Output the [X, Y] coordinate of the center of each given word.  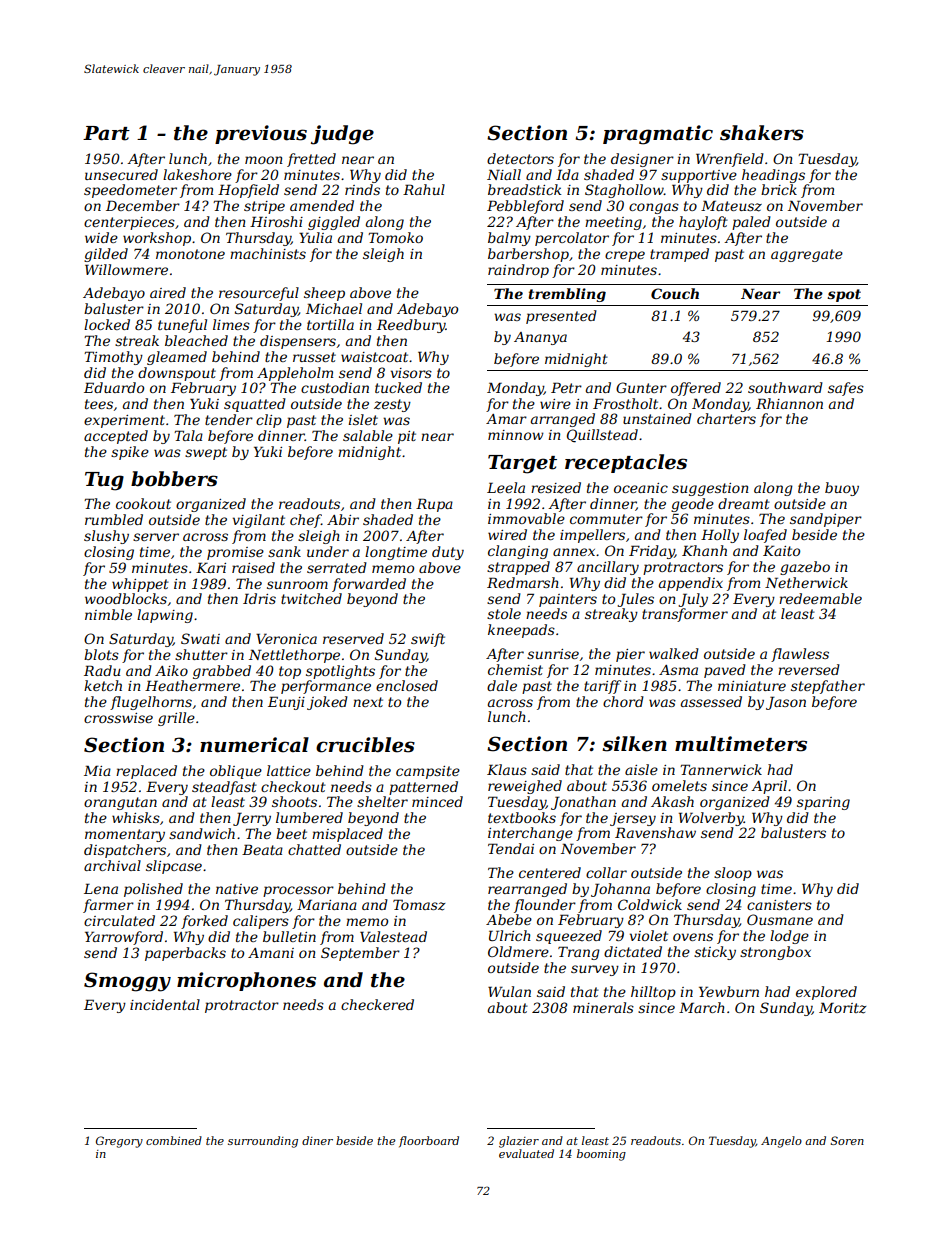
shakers [762, 133]
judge [342, 135]
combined [174, 1140]
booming [601, 1155]
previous [261, 134]
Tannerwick [721, 769]
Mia [97, 770]
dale [502, 685]
